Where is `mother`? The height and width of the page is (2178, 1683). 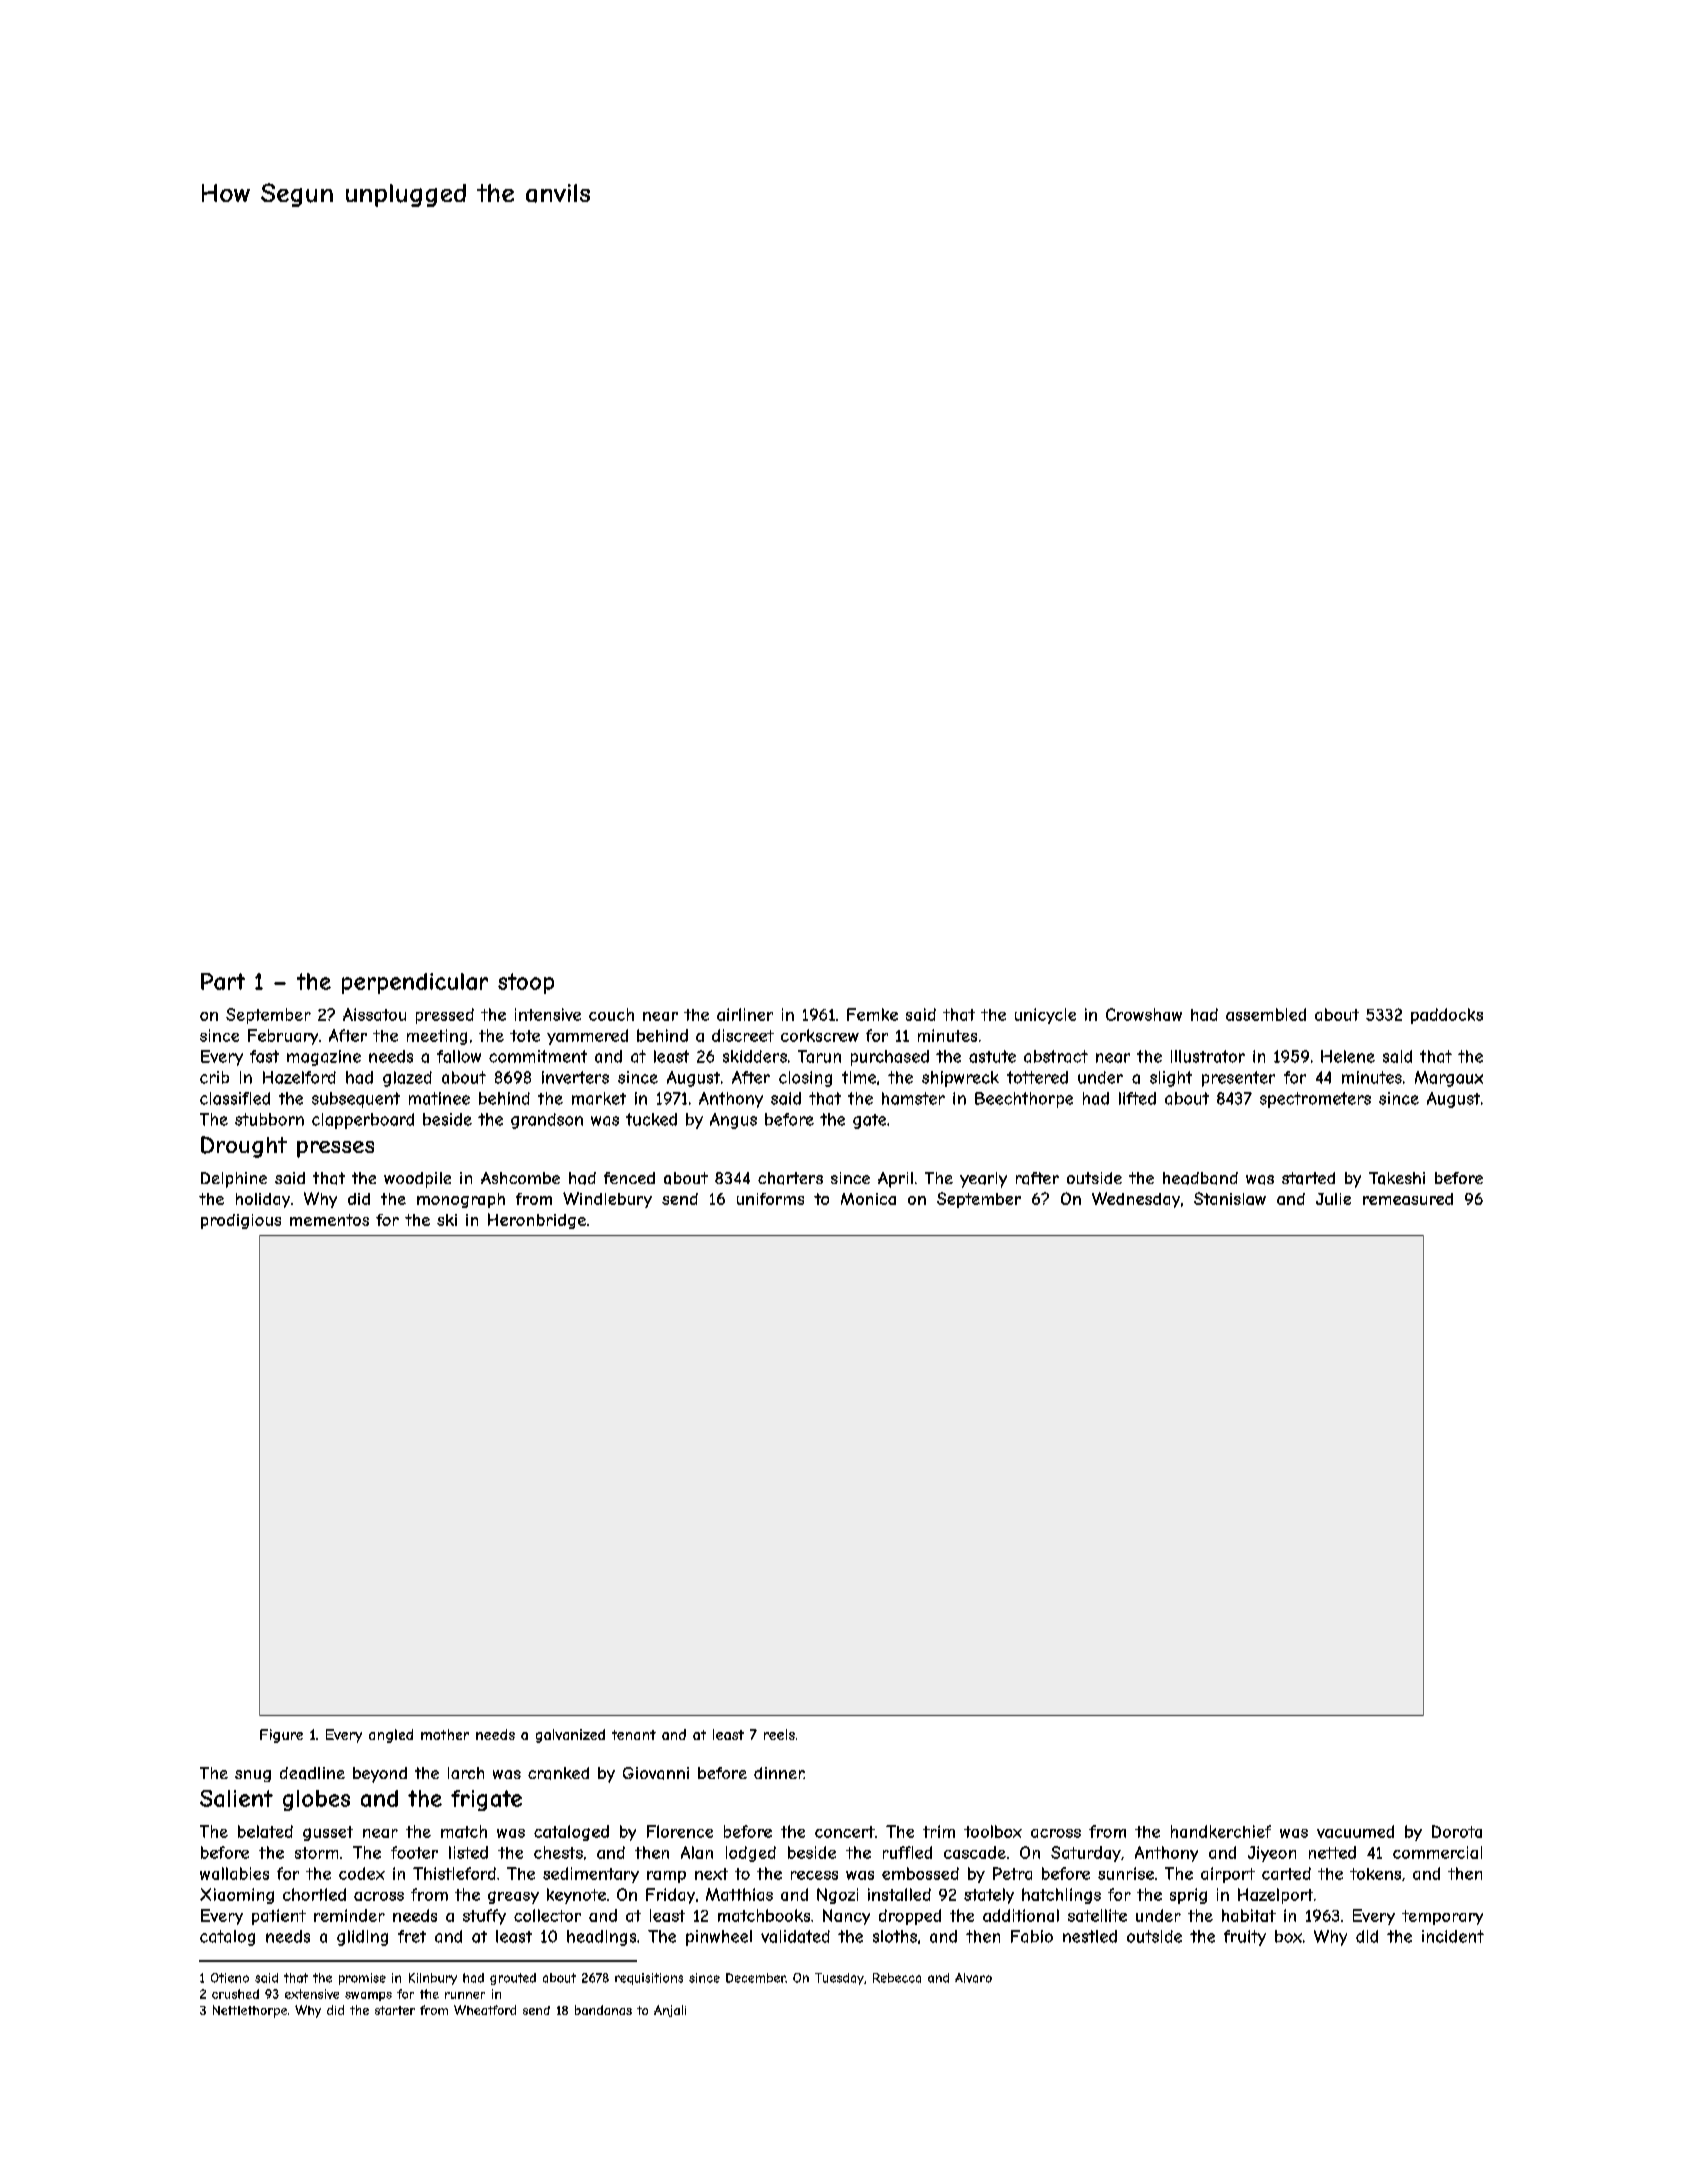
mother is located at coordinates (445, 1734).
